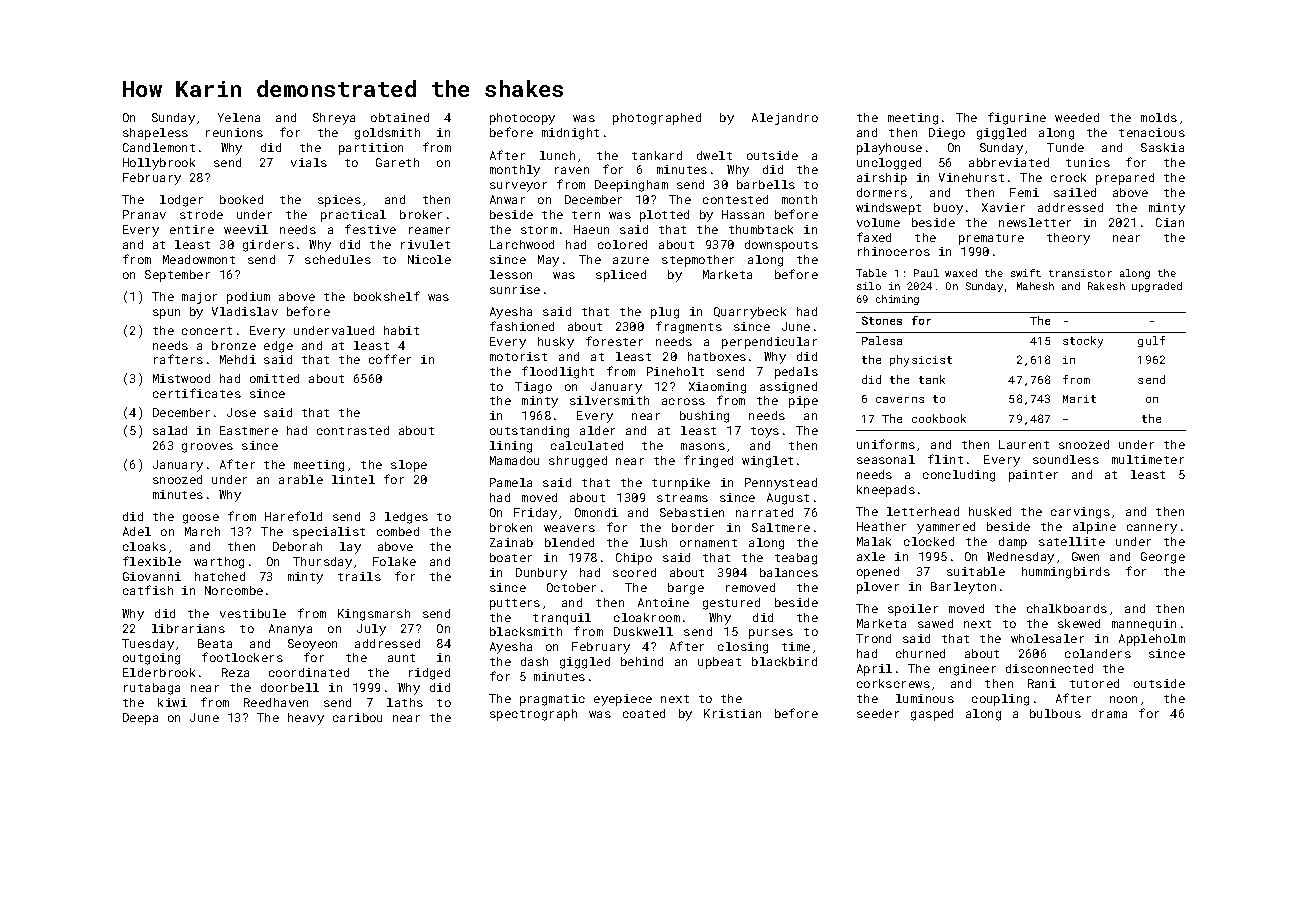 This screenshot has height=924, width=1308. I want to click on spectrograph, so click(533, 715).
